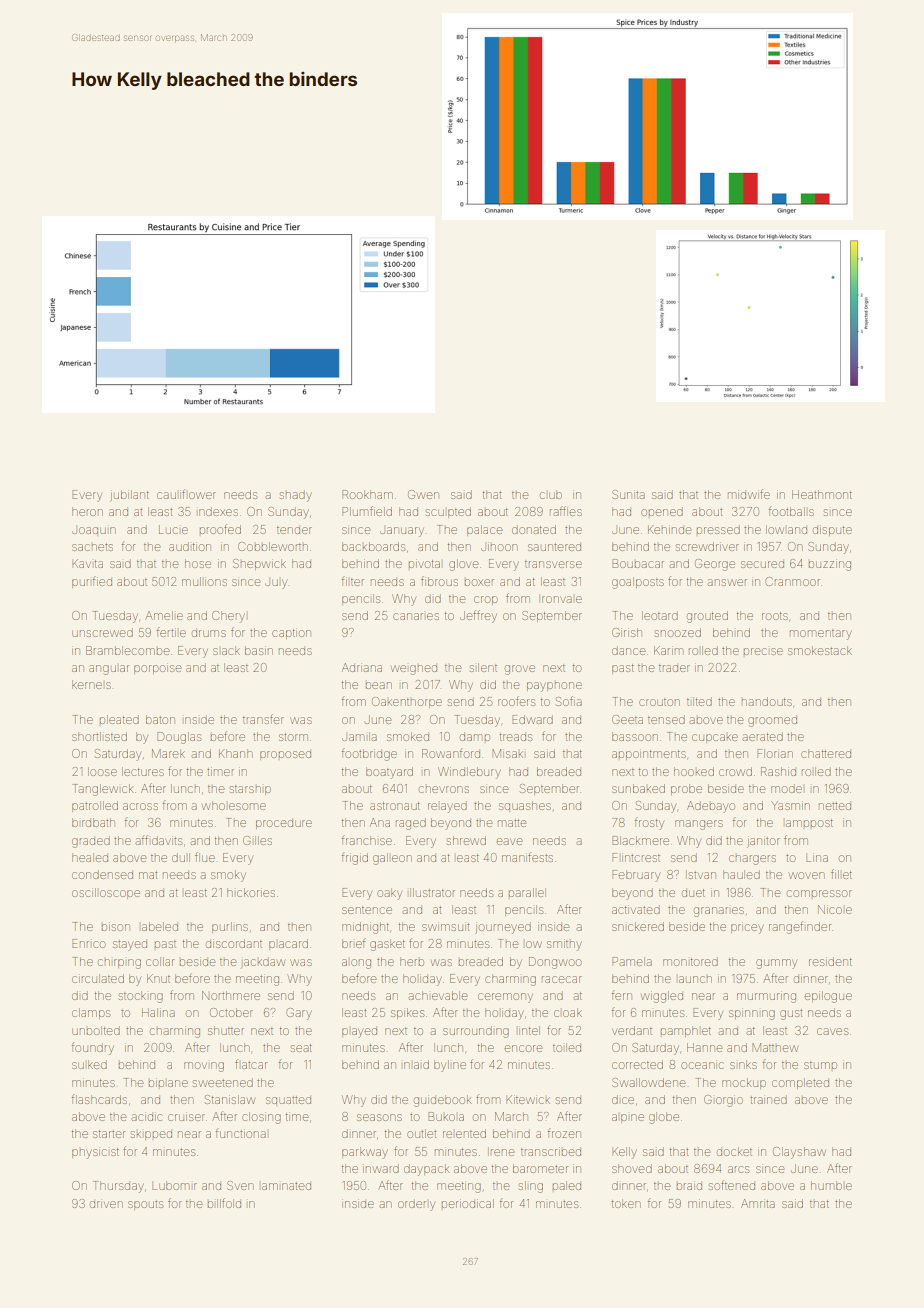  Describe the element at coordinates (273, 546) in the page. I see `Cobbleworth` at that location.
